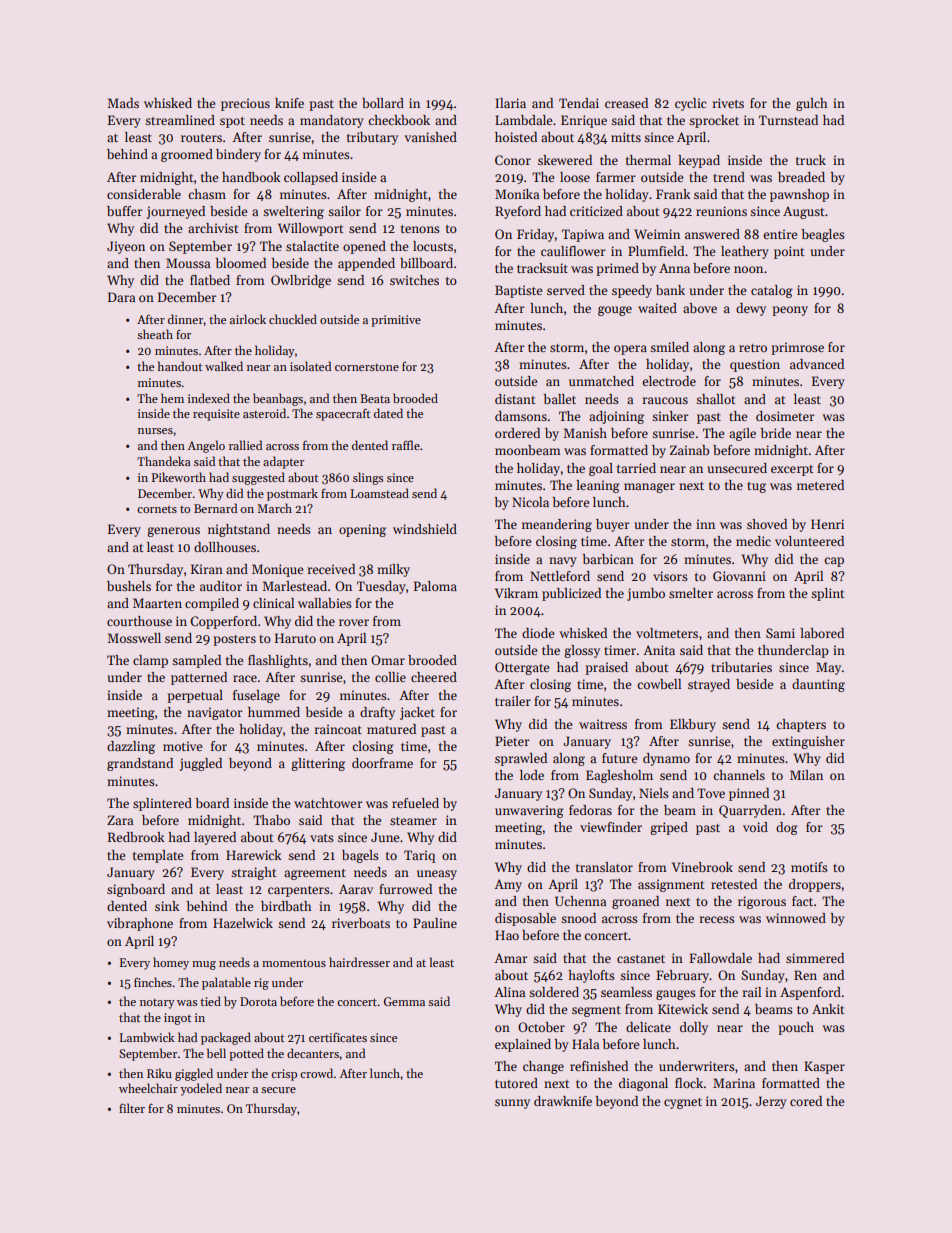 The width and height of the page is (952, 1233). I want to click on Monique, so click(278, 570).
